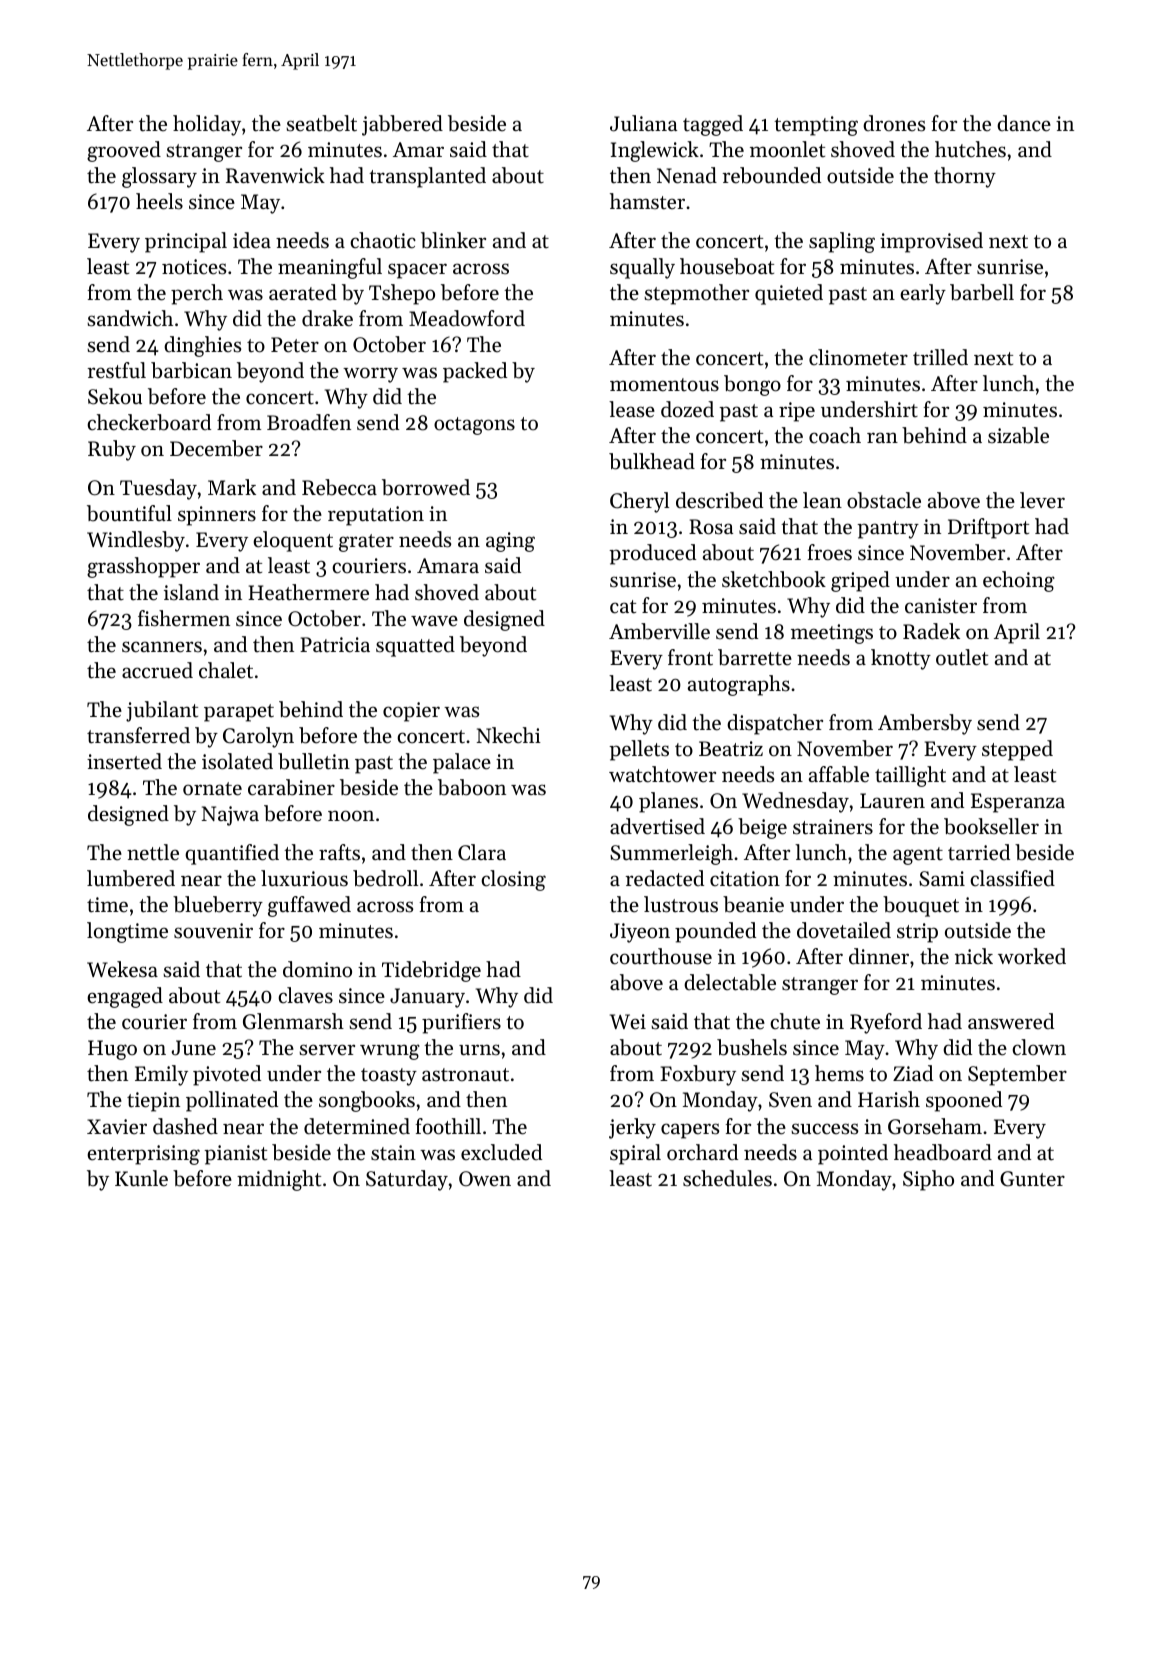 This screenshot has height=1654, width=1165. What do you see at coordinates (687, 409) in the screenshot?
I see `dozed` at bounding box center [687, 409].
